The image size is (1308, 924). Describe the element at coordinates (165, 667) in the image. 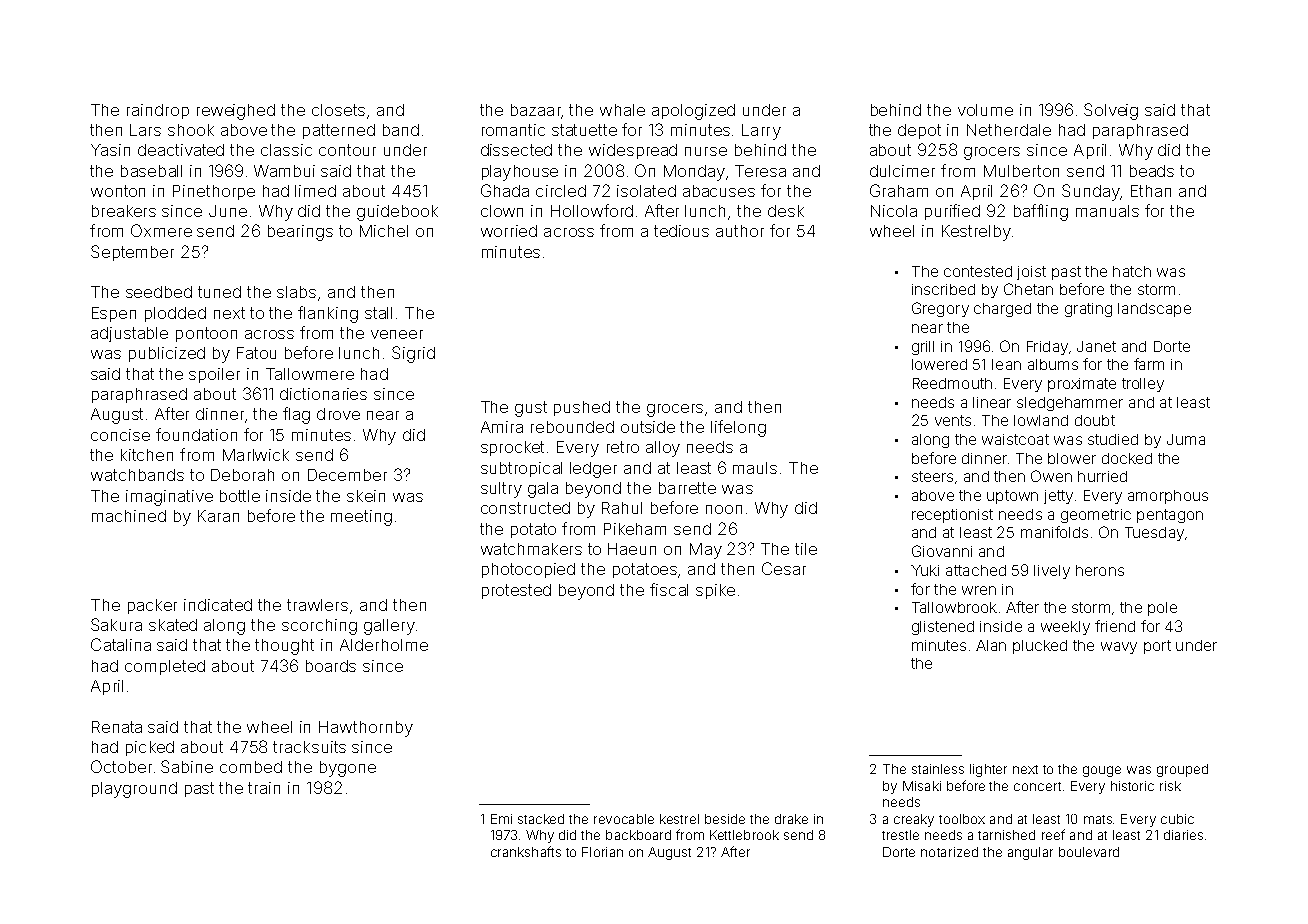

I see `completed` at that location.
